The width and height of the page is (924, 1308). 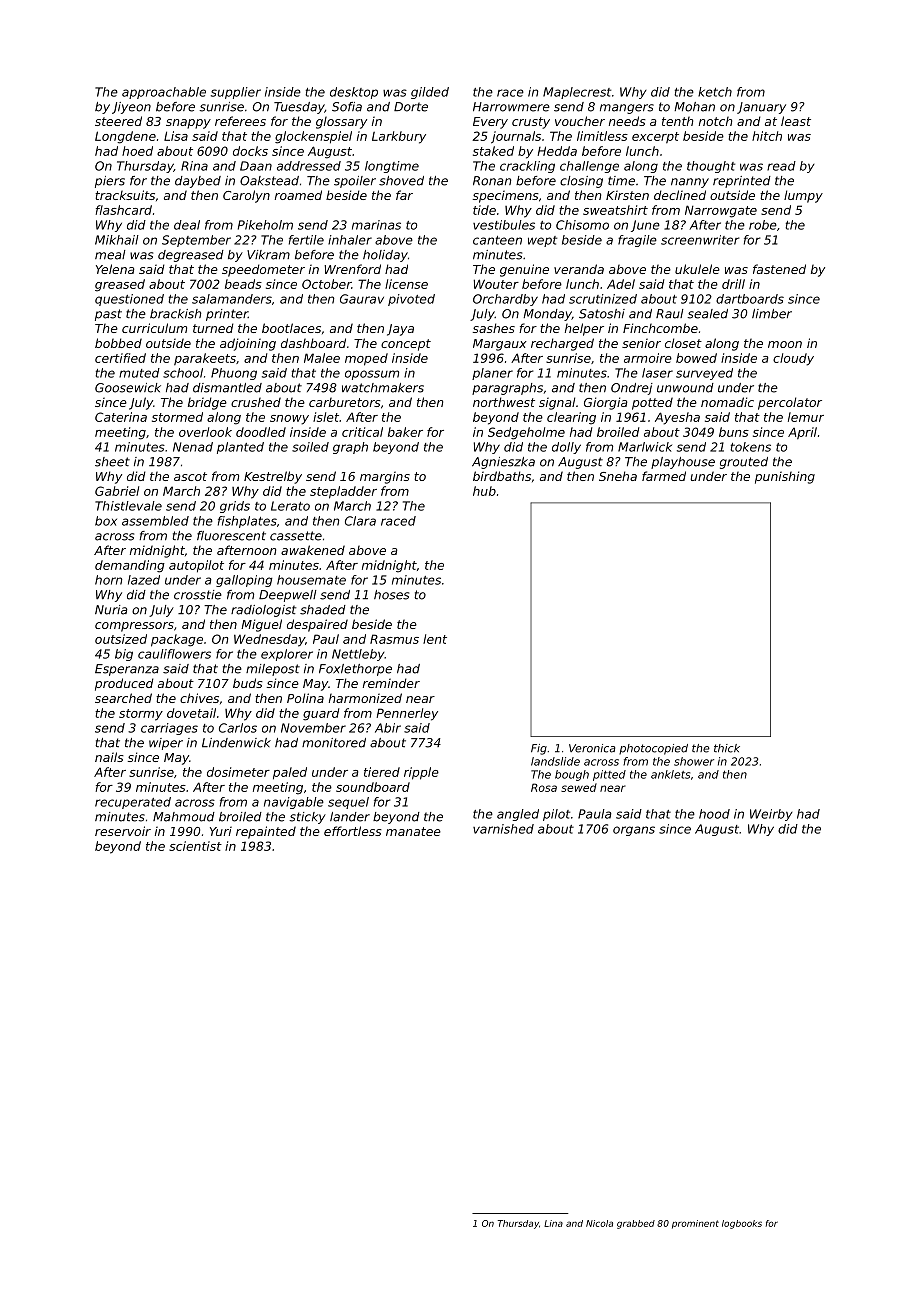 I want to click on baker, so click(x=405, y=432).
